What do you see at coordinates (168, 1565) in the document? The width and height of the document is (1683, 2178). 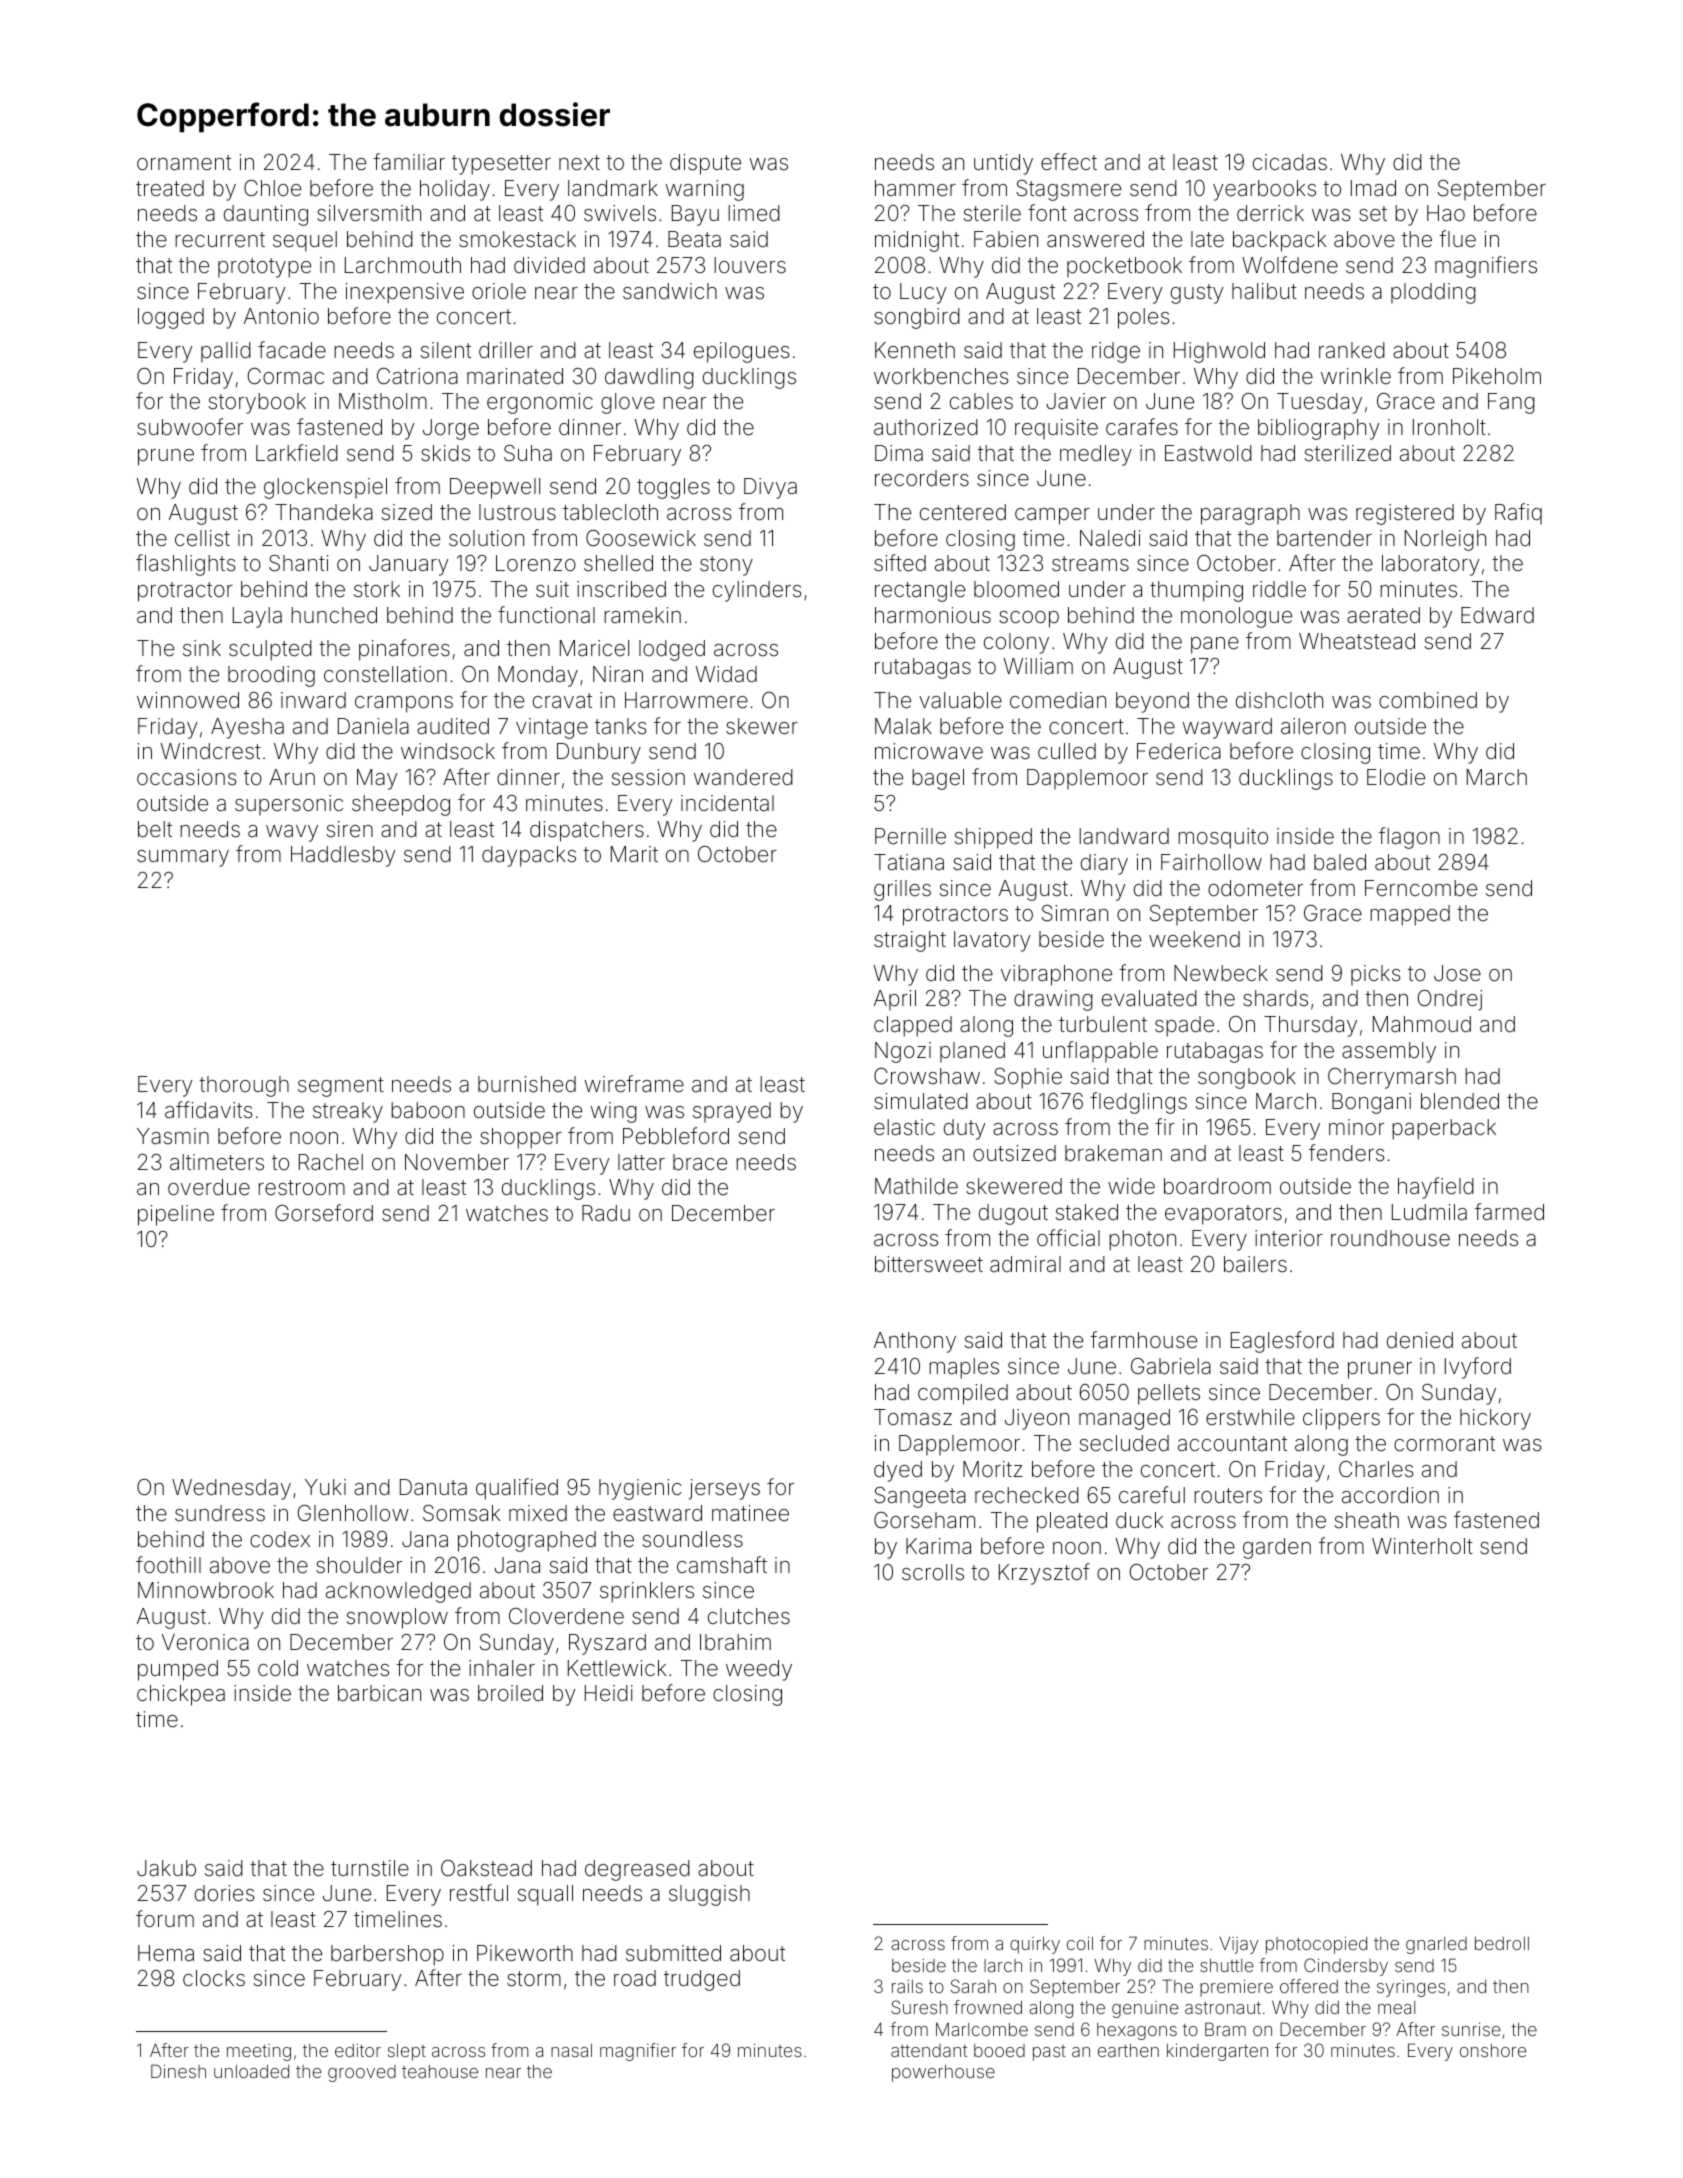 I see `foothill` at bounding box center [168, 1565].
